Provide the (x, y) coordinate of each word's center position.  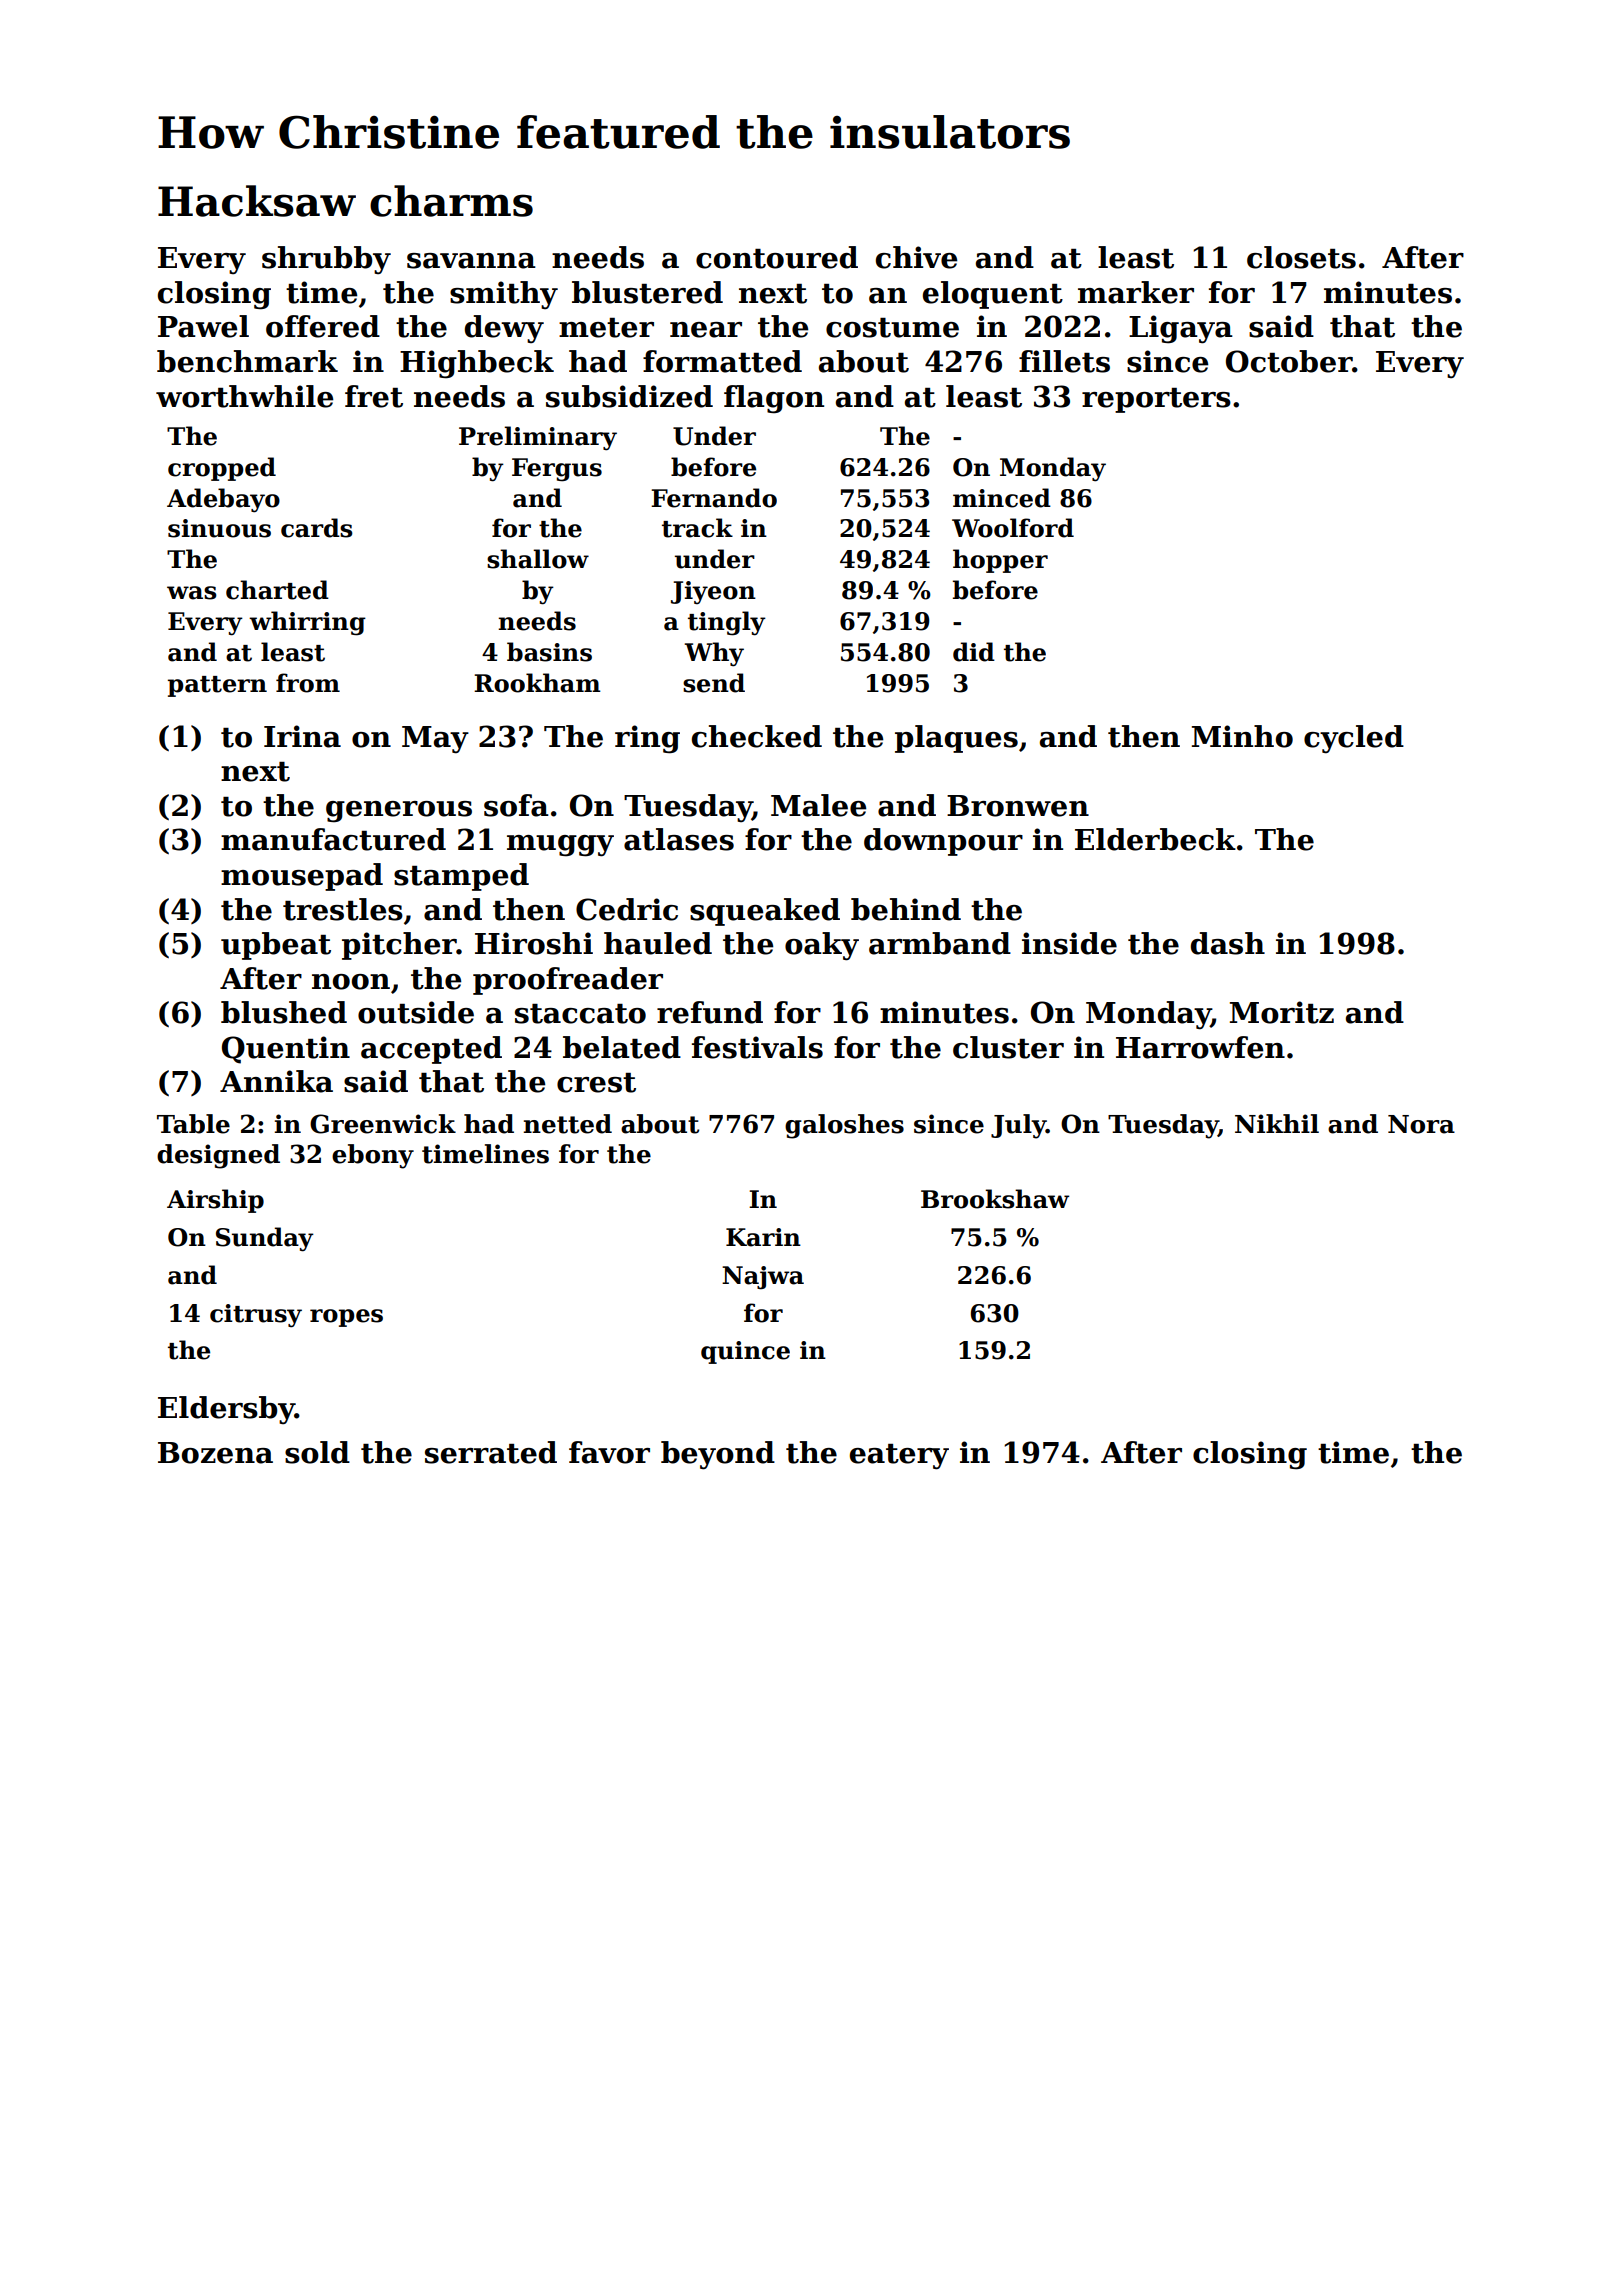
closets (1301, 257)
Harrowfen (1200, 1047)
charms (451, 201)
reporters (1156, 400)
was (192, 593)
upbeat (276, 946)
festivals (757, 1047)
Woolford (1013, 528)
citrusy (256, 1316)
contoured (777, 257)
